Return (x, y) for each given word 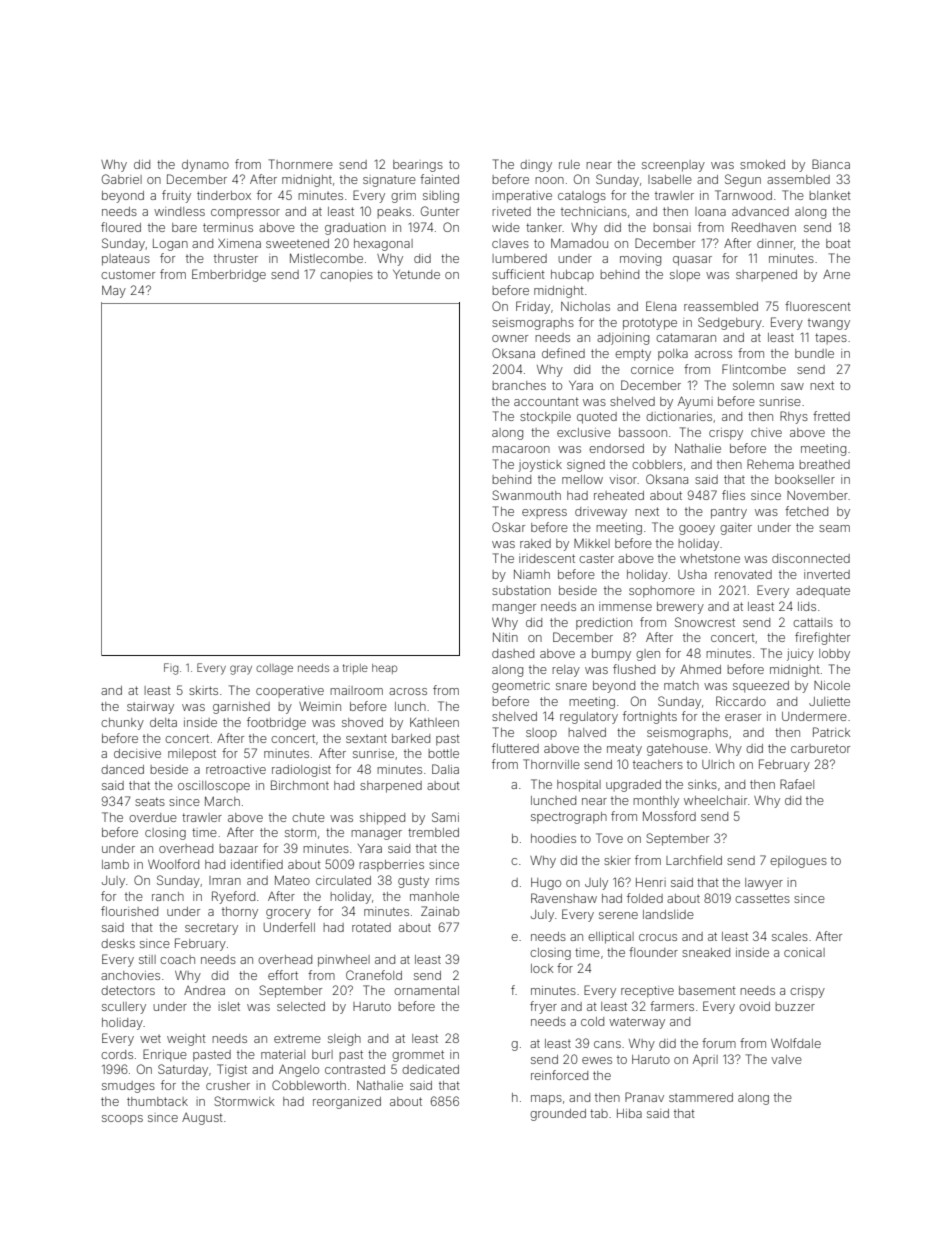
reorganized (347, 1103)
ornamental (426, 990)
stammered (701, 1097)
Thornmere (301, 164)
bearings (418, 166)
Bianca (831, 164)
